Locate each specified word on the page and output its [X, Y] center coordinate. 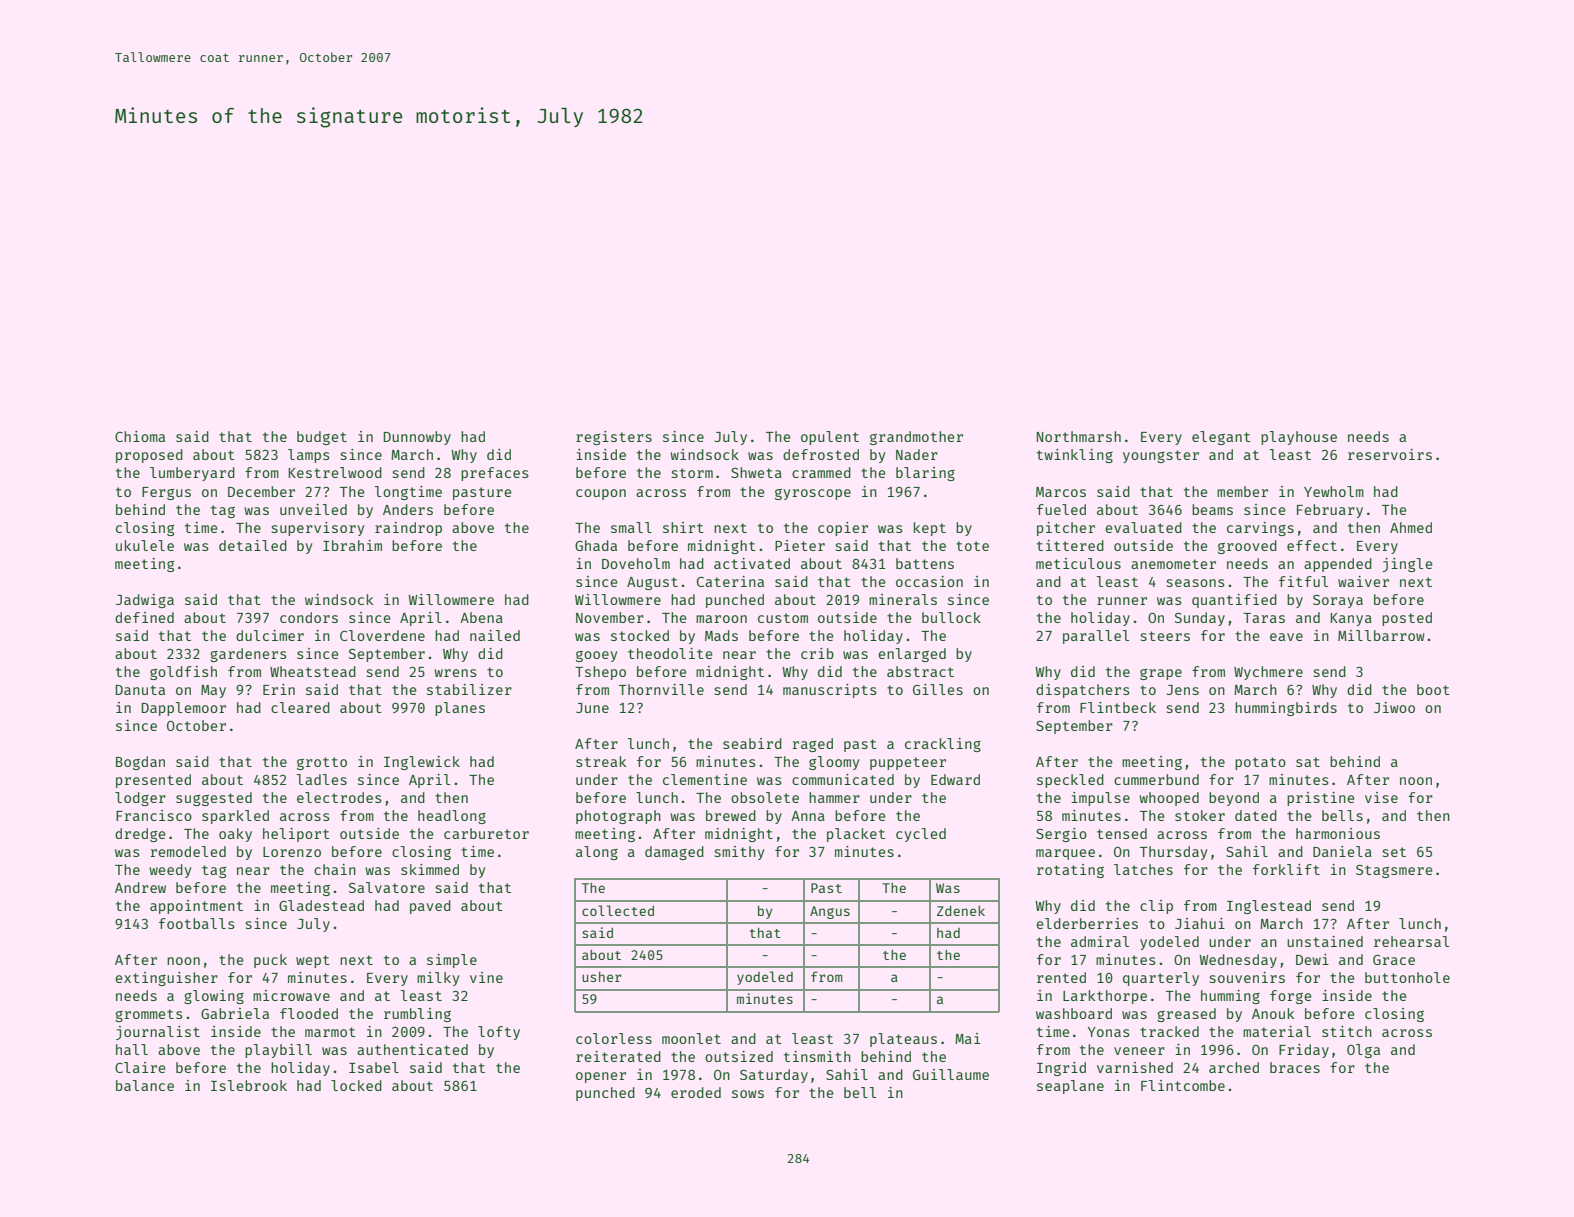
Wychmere [1268, 673]
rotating [1070, 871]
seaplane [1070, 1087]
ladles [322, 779]
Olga [1363, 1051]
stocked [640, 635]
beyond [1234, 799]
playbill [278, 1051]
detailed [253, 545]
